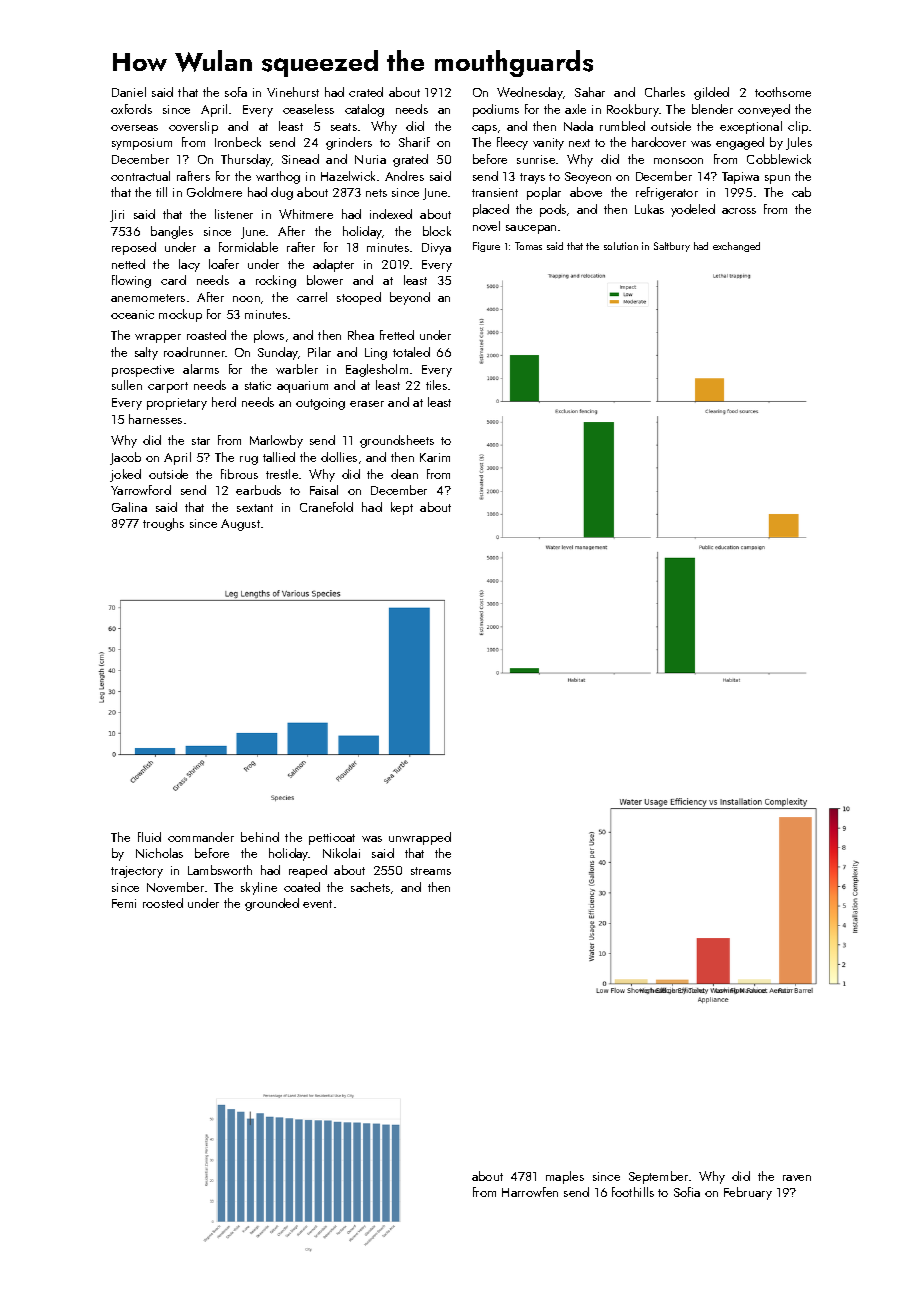 The image size is (924, 1308). I want to click on solution, so click(621, 246).
